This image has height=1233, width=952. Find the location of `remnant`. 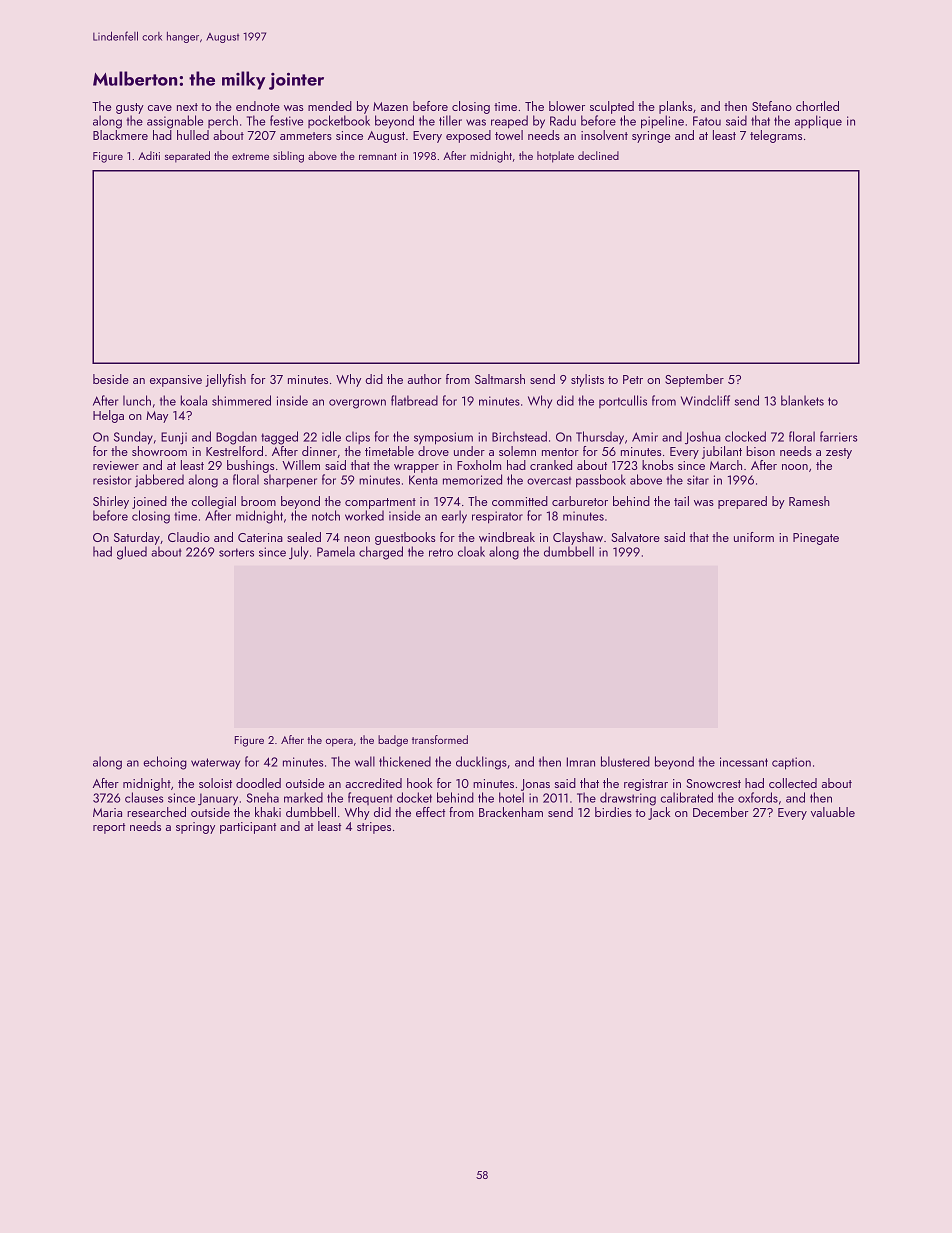

remnant is located at coordinates (378, 156).
